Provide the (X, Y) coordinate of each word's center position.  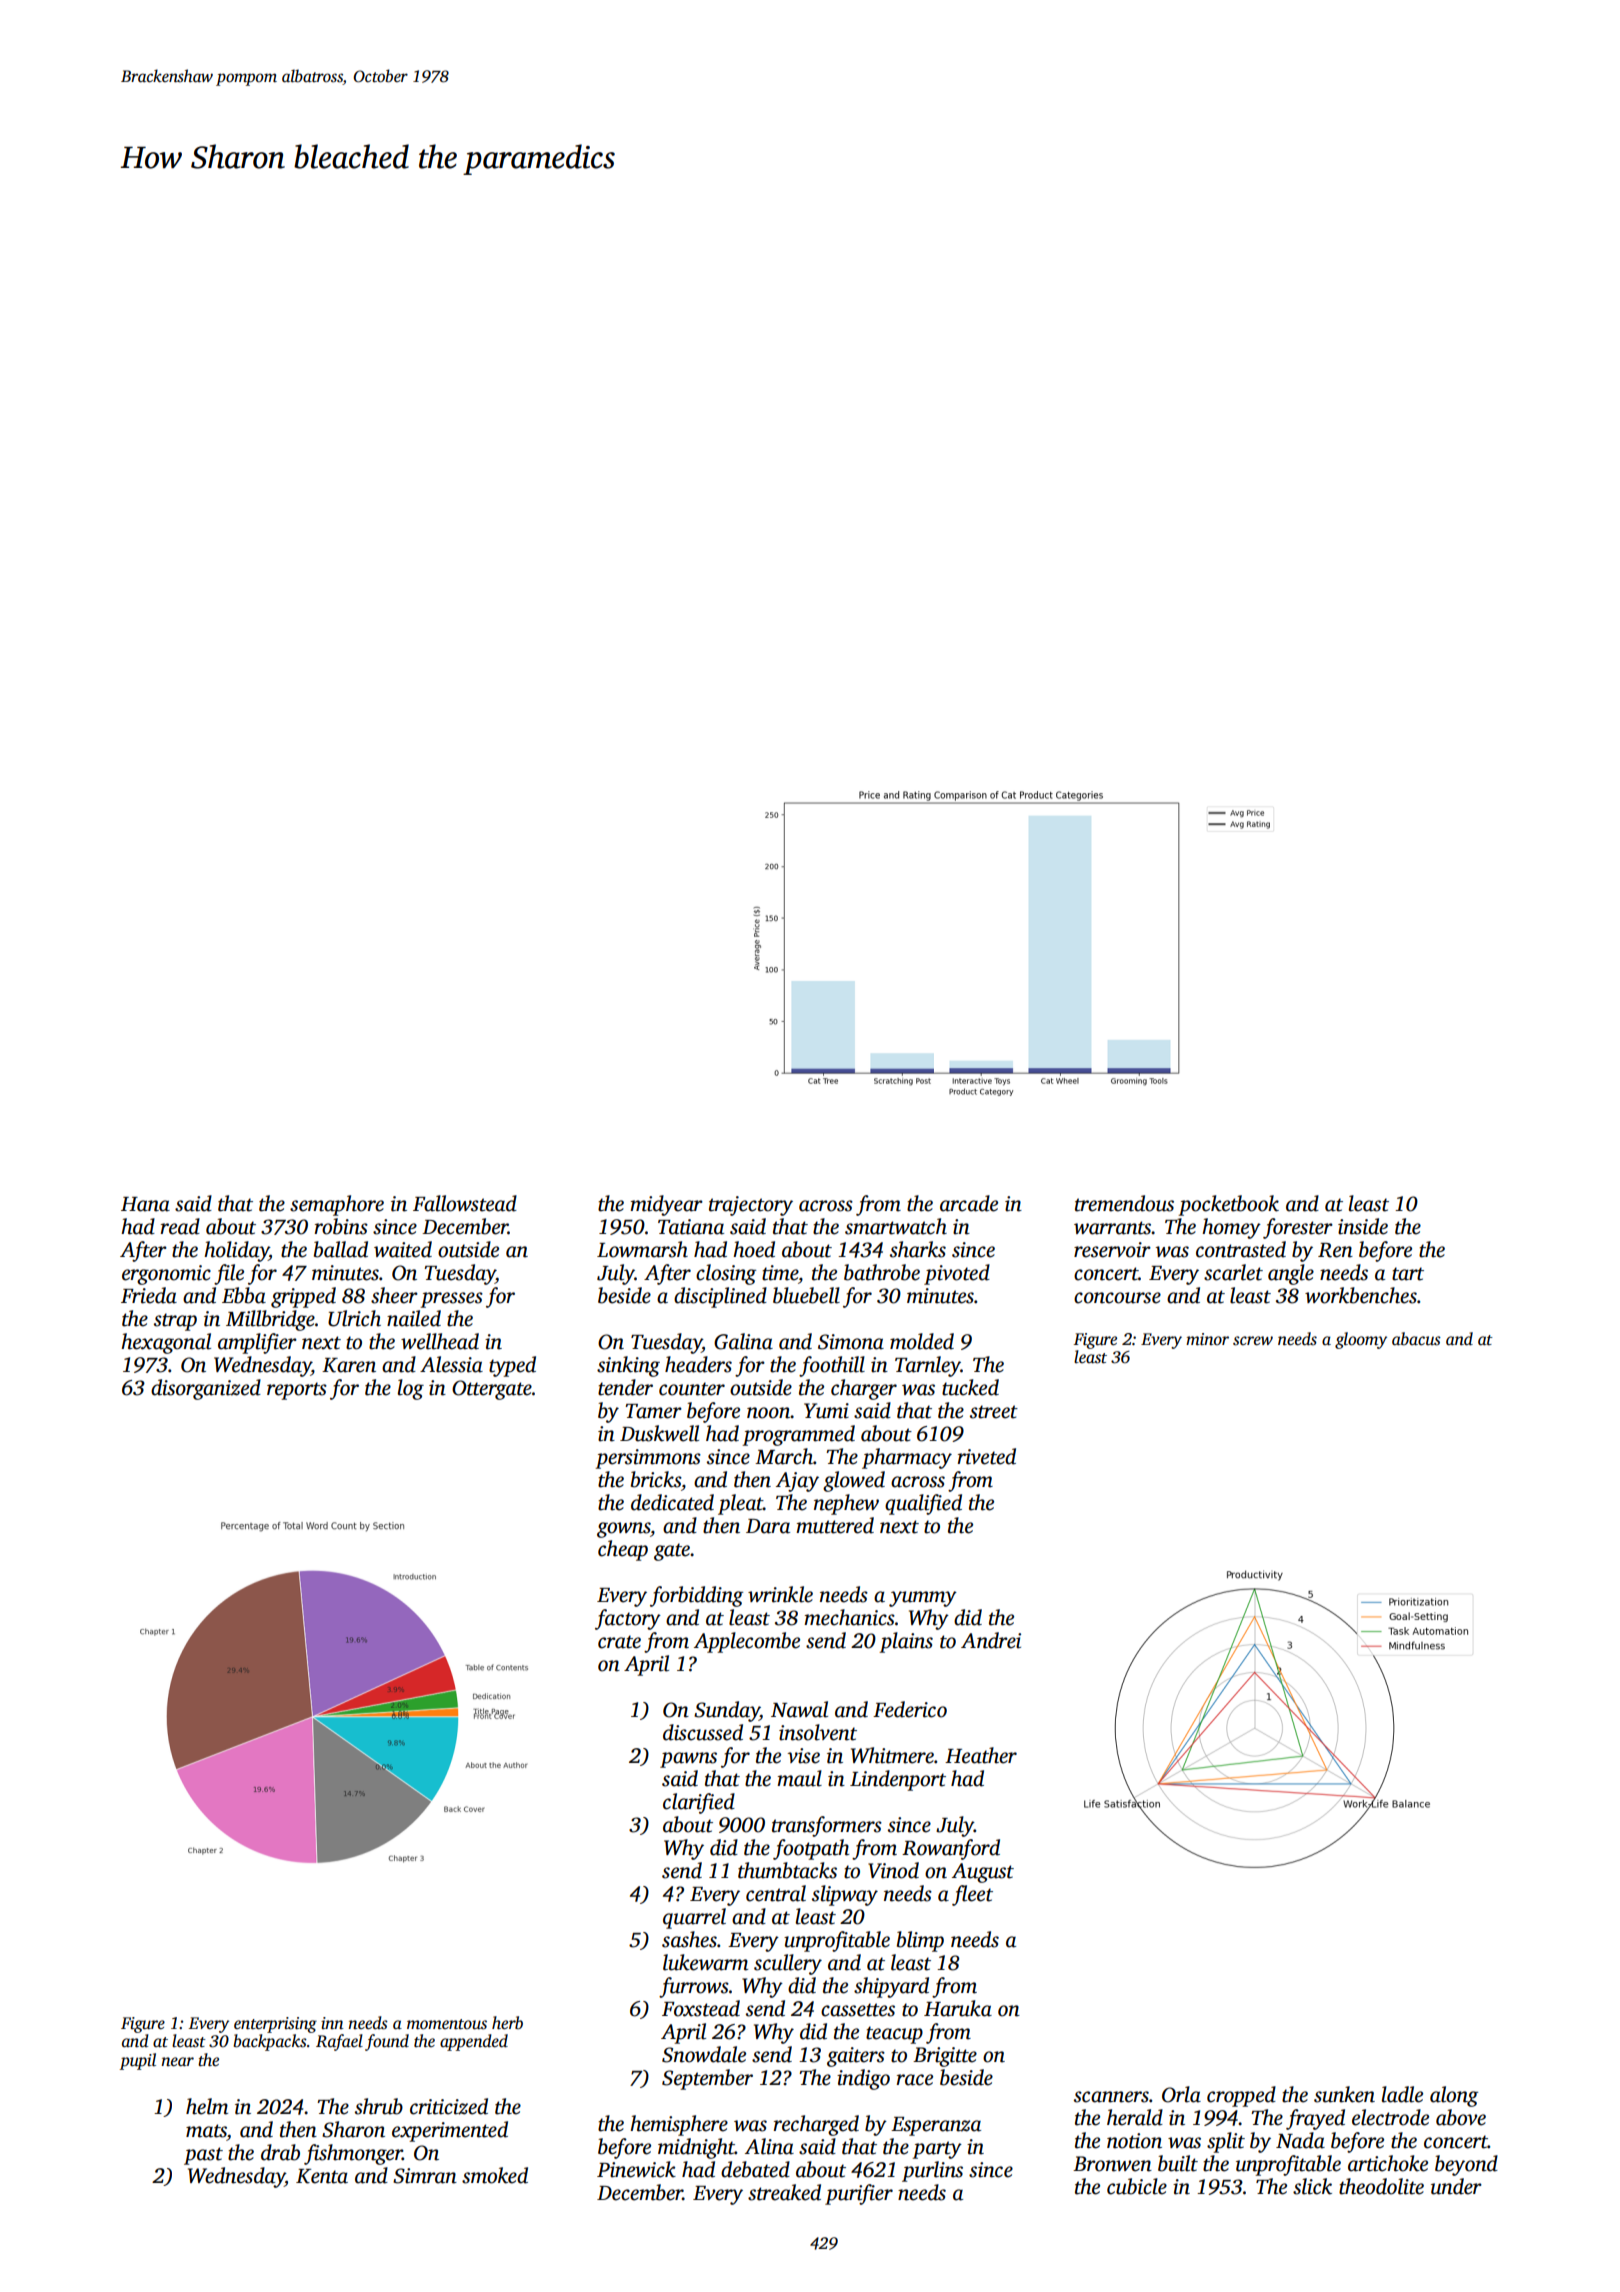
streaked (784, 2192)
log (411, 1389)
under (1456, 2186)
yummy (923, 1599)
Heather (981, 1755)
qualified (923, 1504)
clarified (699, 1803)
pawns (688, 1760)
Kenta (322, 2176)
